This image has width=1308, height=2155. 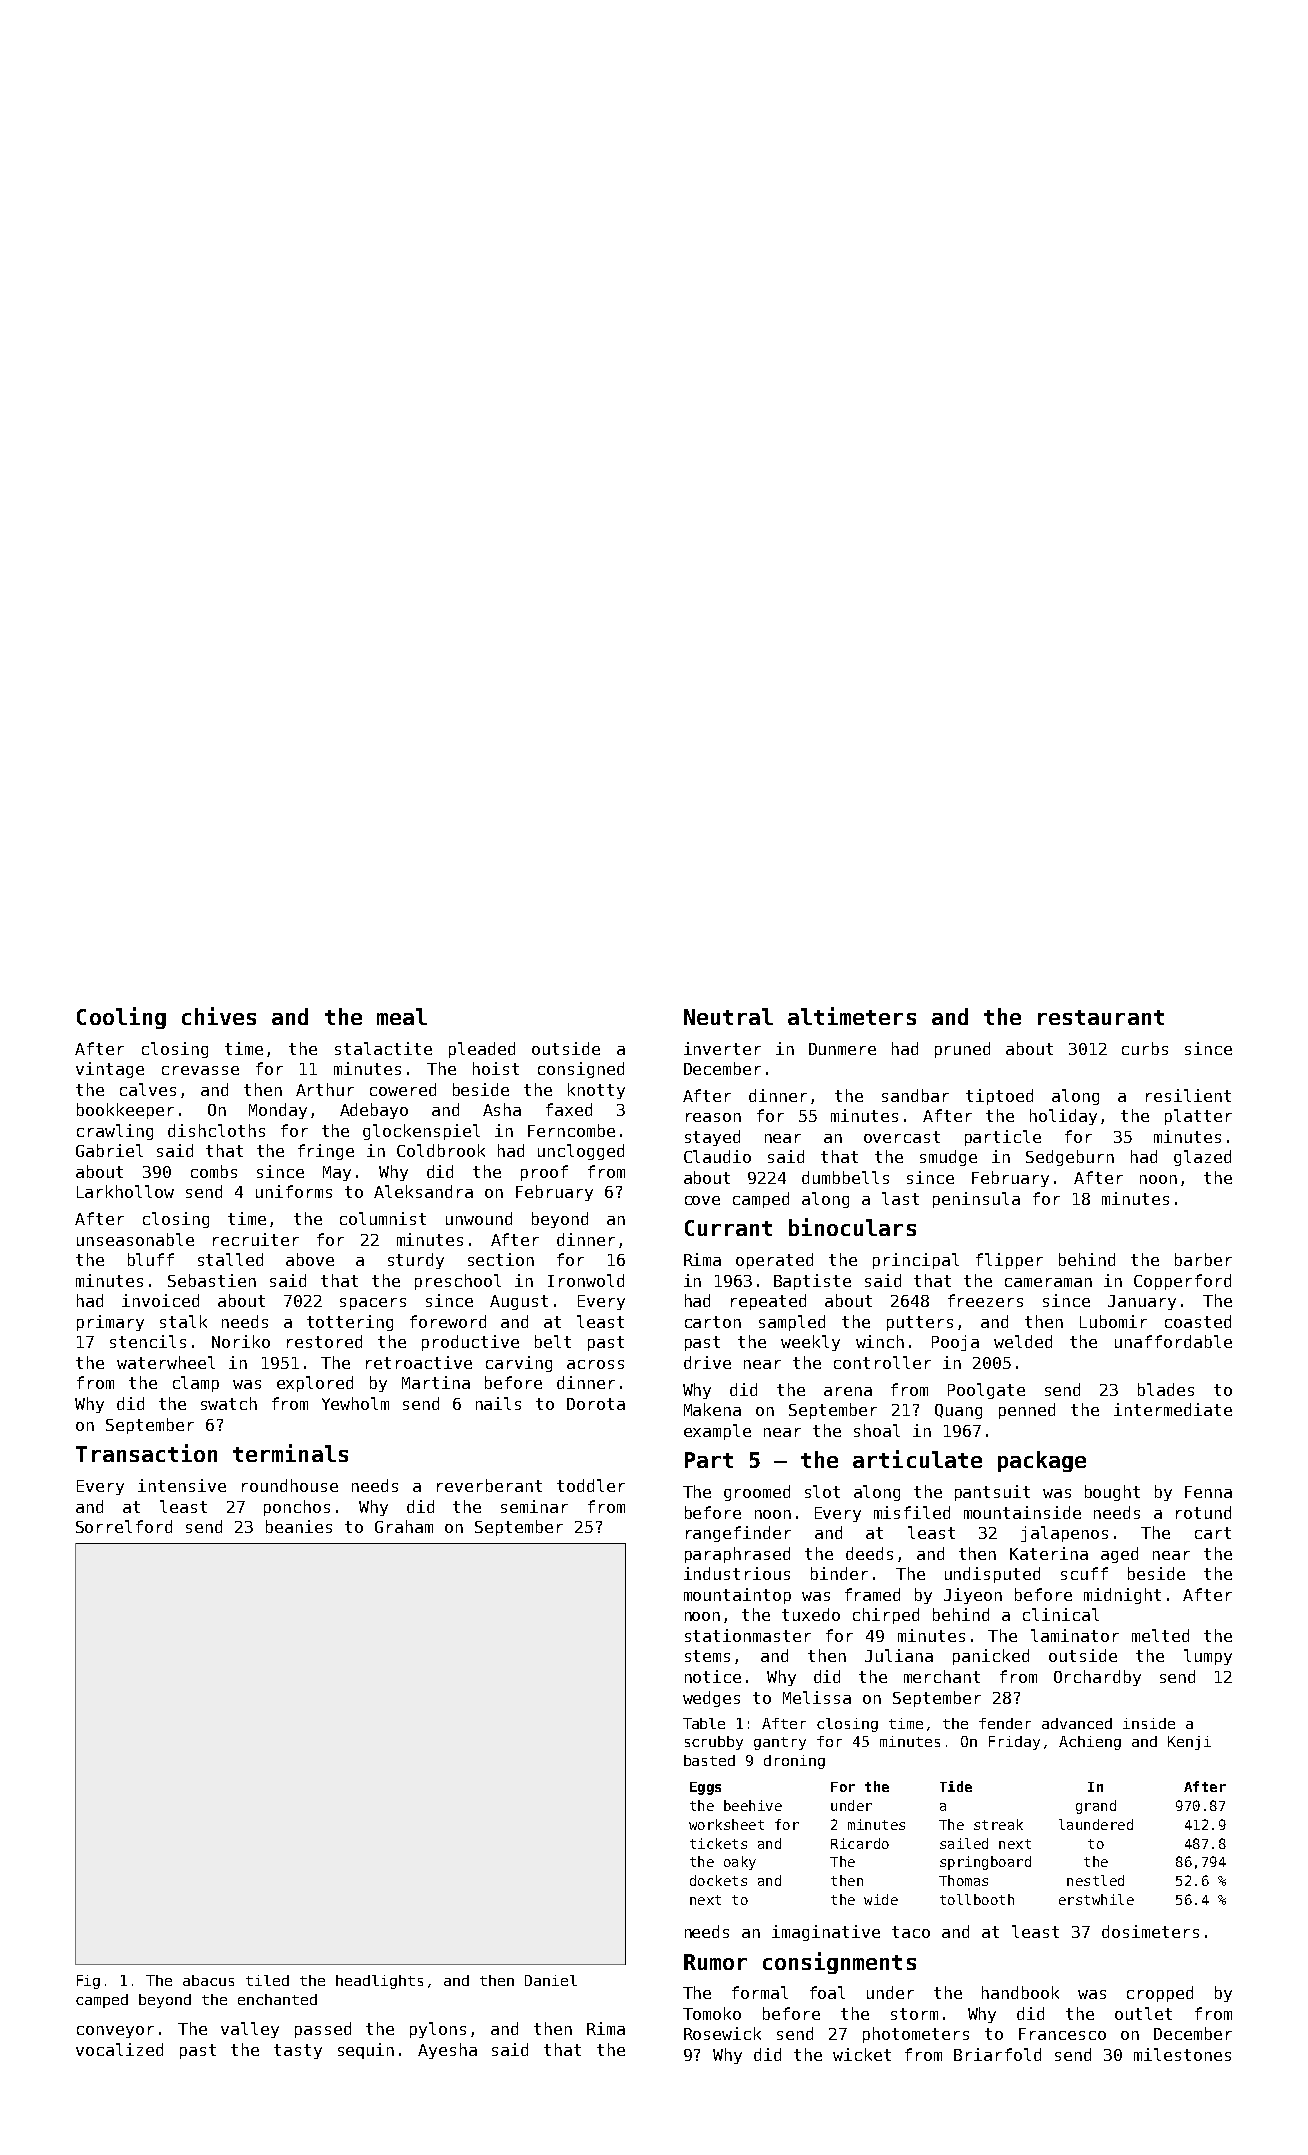 I want to click on Rosewick, so click(x=722, y=2033).
